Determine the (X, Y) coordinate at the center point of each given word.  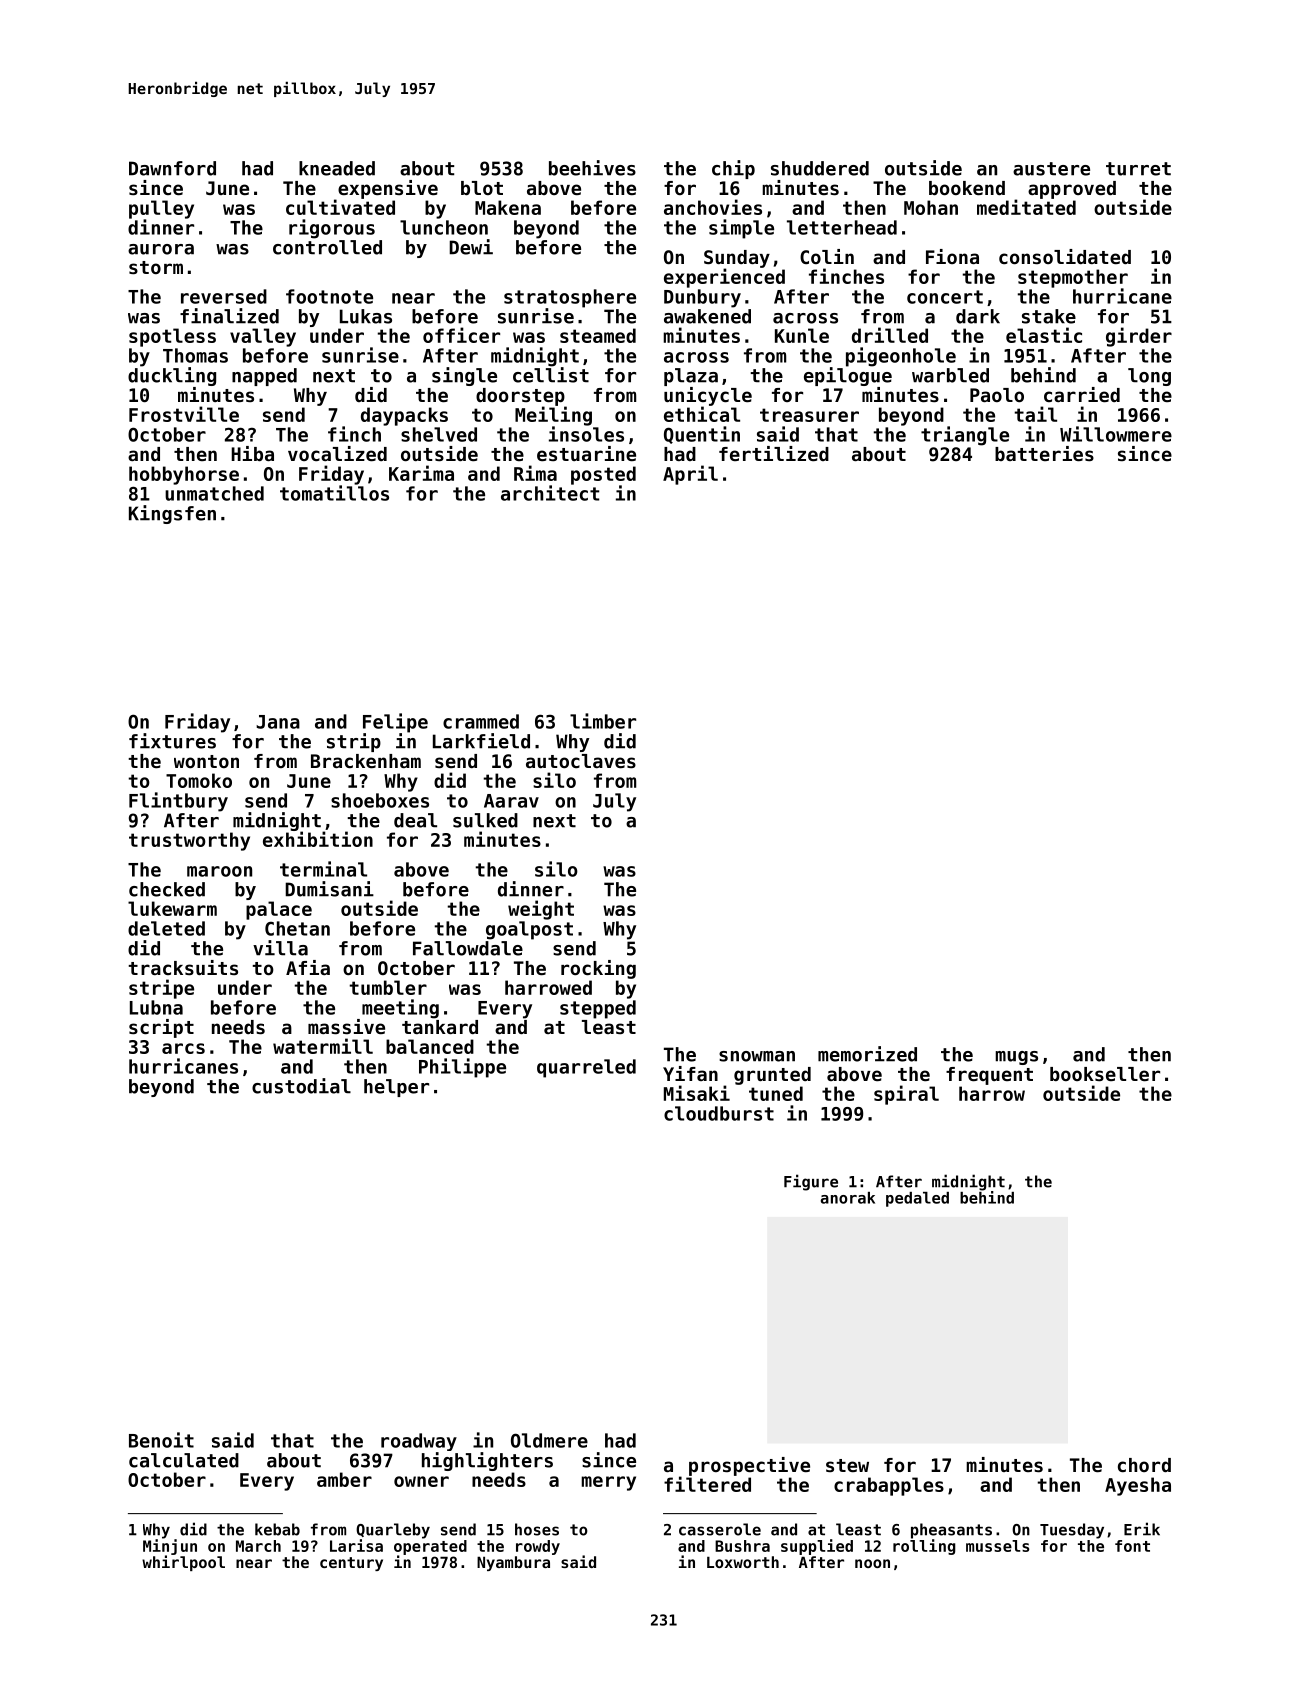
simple (741, 229)
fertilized (774, 453)
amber (344, 1479)
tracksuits (183, 968)
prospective (749, 1466)
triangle (965, 436)
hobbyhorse (184, 475)
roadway (419, 1442)
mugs (1016, 1058)
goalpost (529, 930)
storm (156, 268)
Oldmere (549, 1440)
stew (847, 1465)
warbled (950, 375)
